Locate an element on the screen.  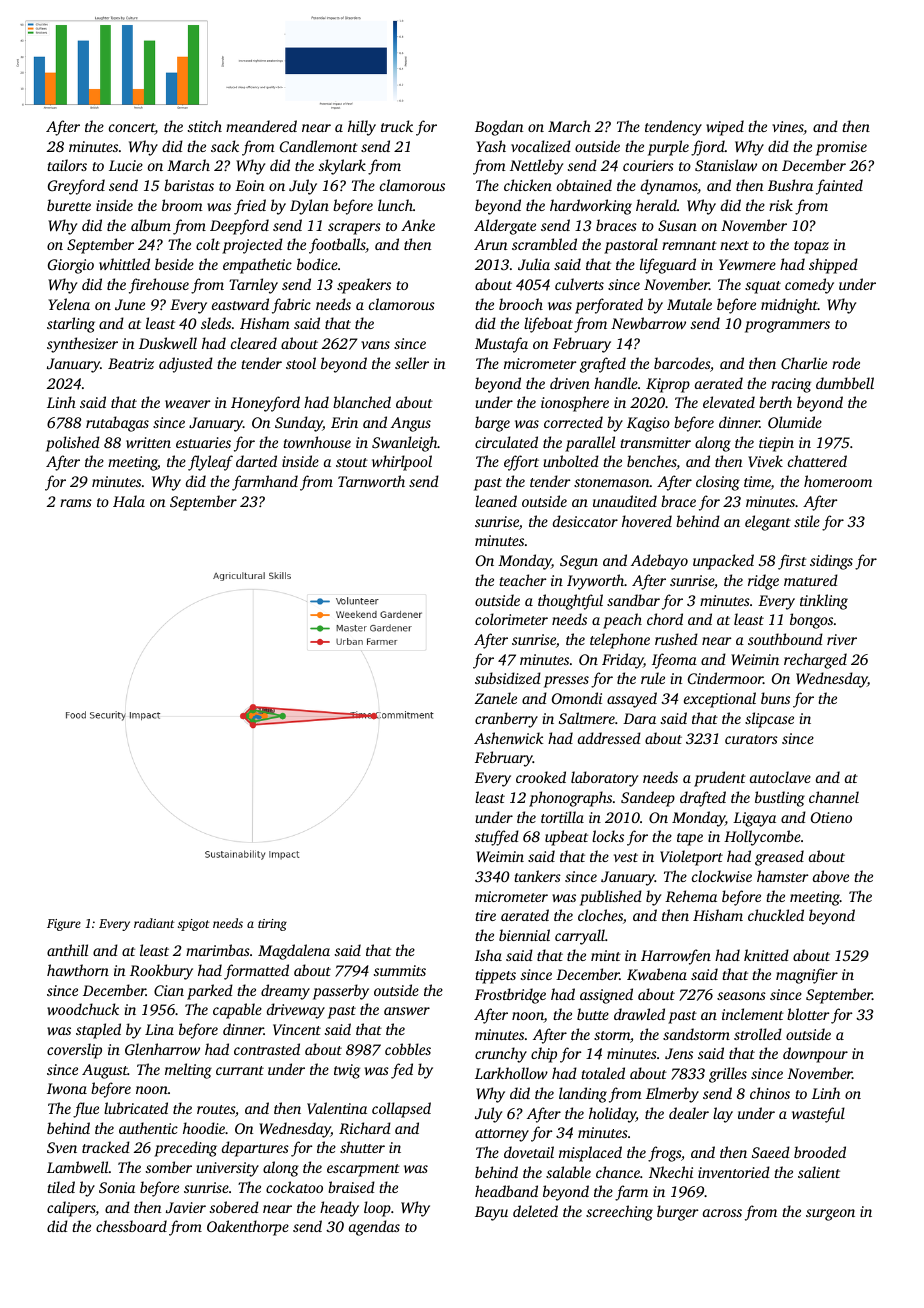
stitch is located at coordinates (205, 126).
